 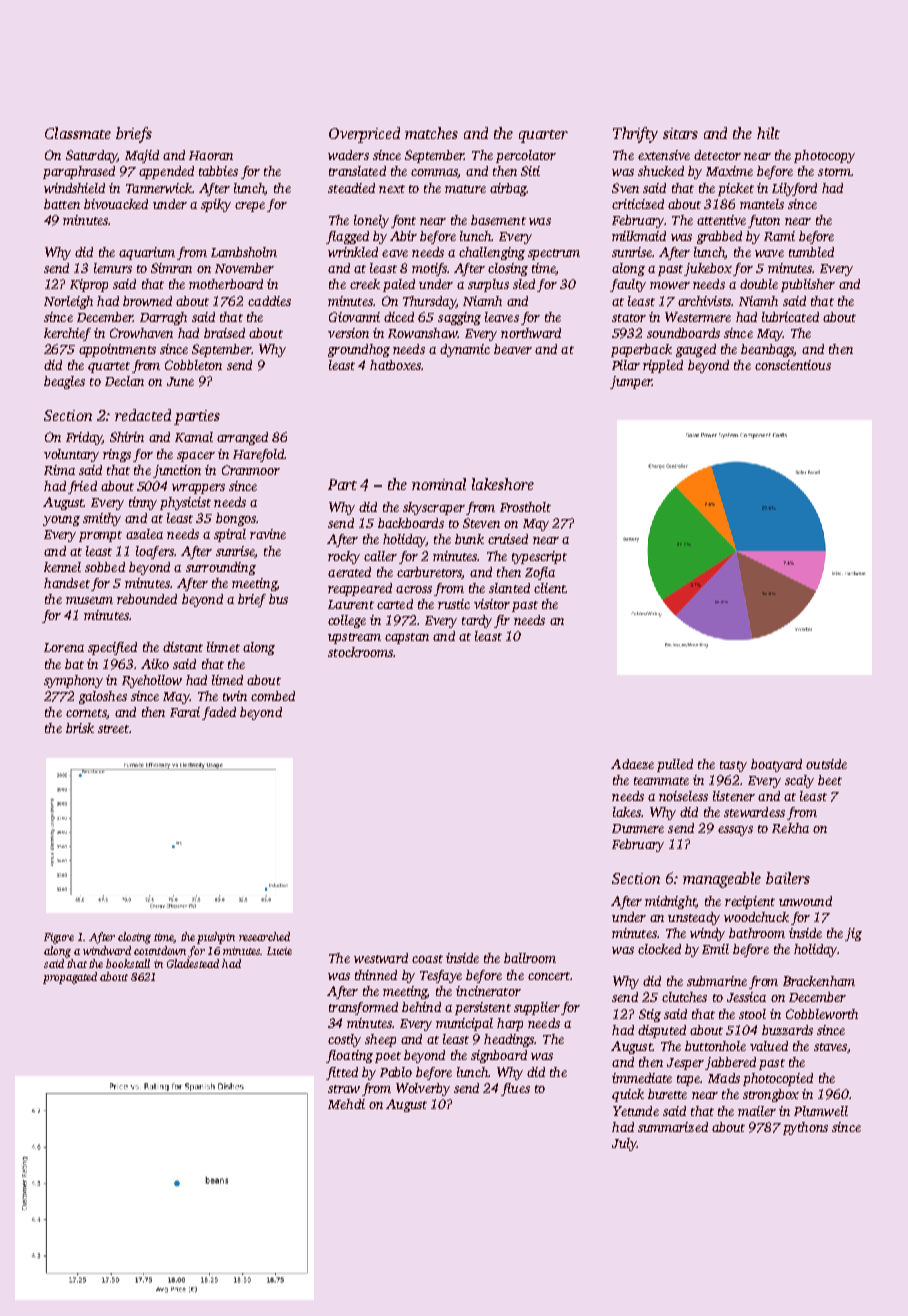 I want to click on Haoran, so click(x=211, y=155).
